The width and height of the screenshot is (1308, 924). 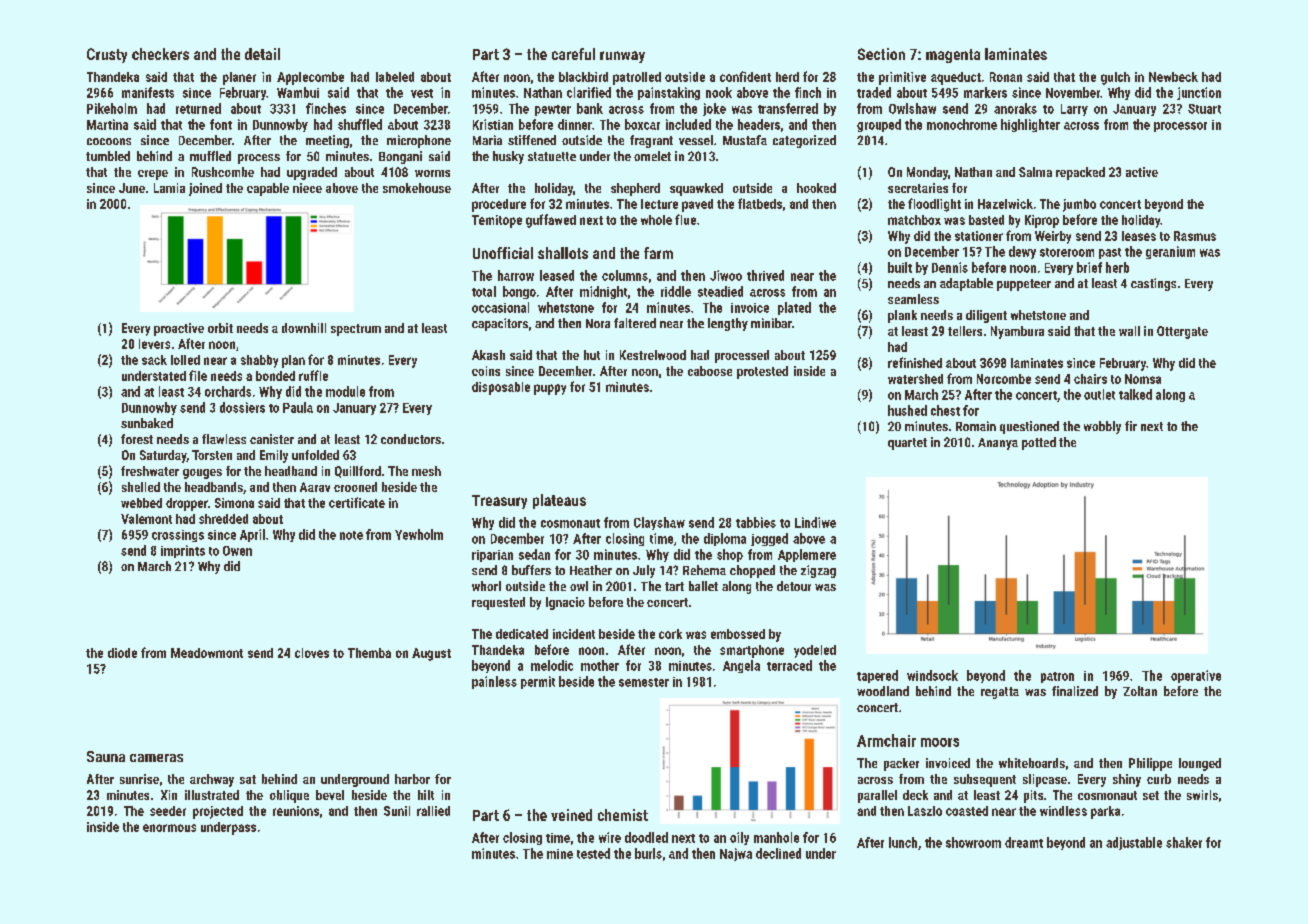 What do you see at coordinates (1063, 811) in the screenshot?
I see `windless` at bounding box center [1063, 811].
